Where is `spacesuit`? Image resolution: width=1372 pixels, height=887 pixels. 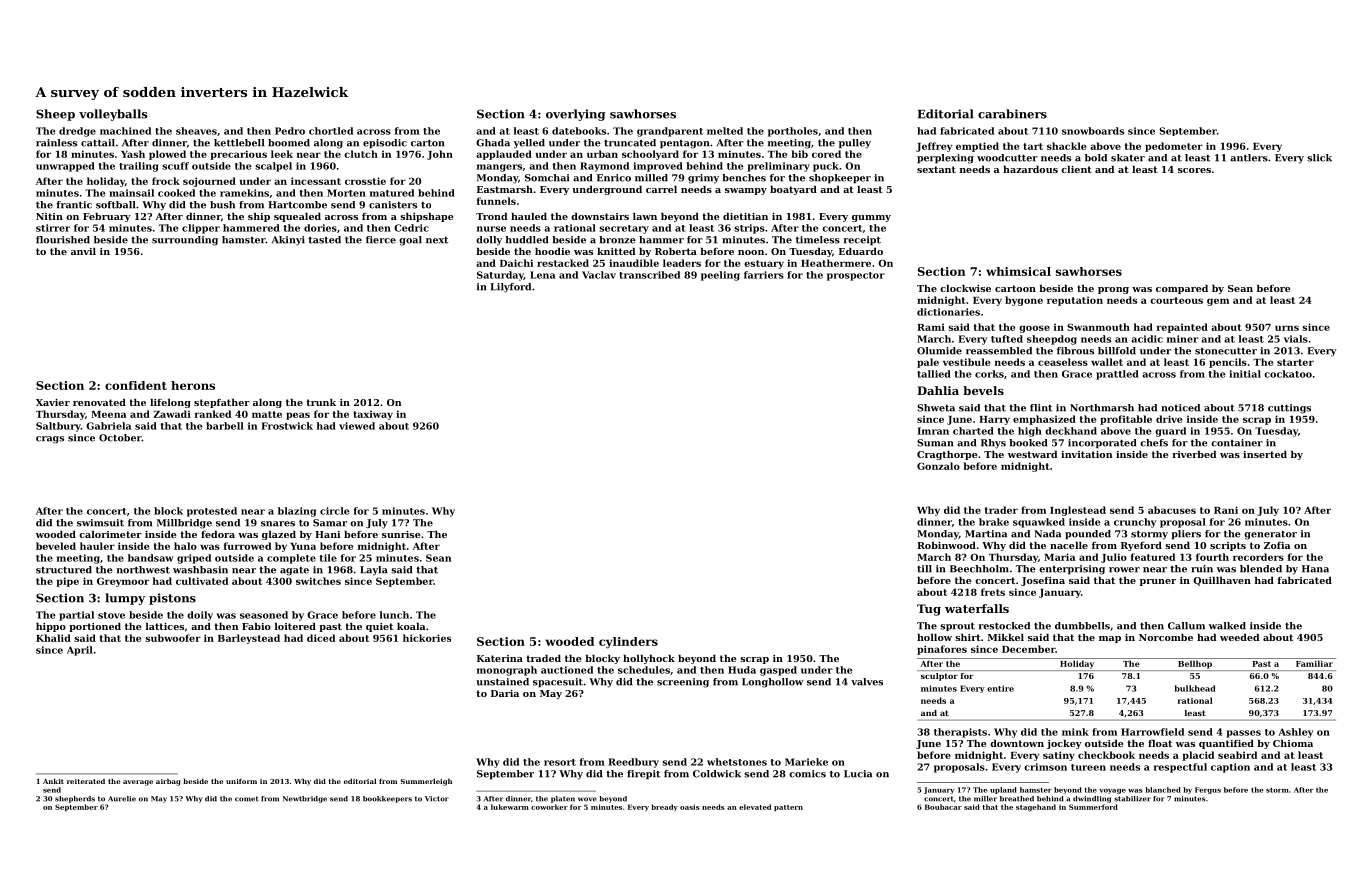 spacesuit is located at coordinates (558, 682).
